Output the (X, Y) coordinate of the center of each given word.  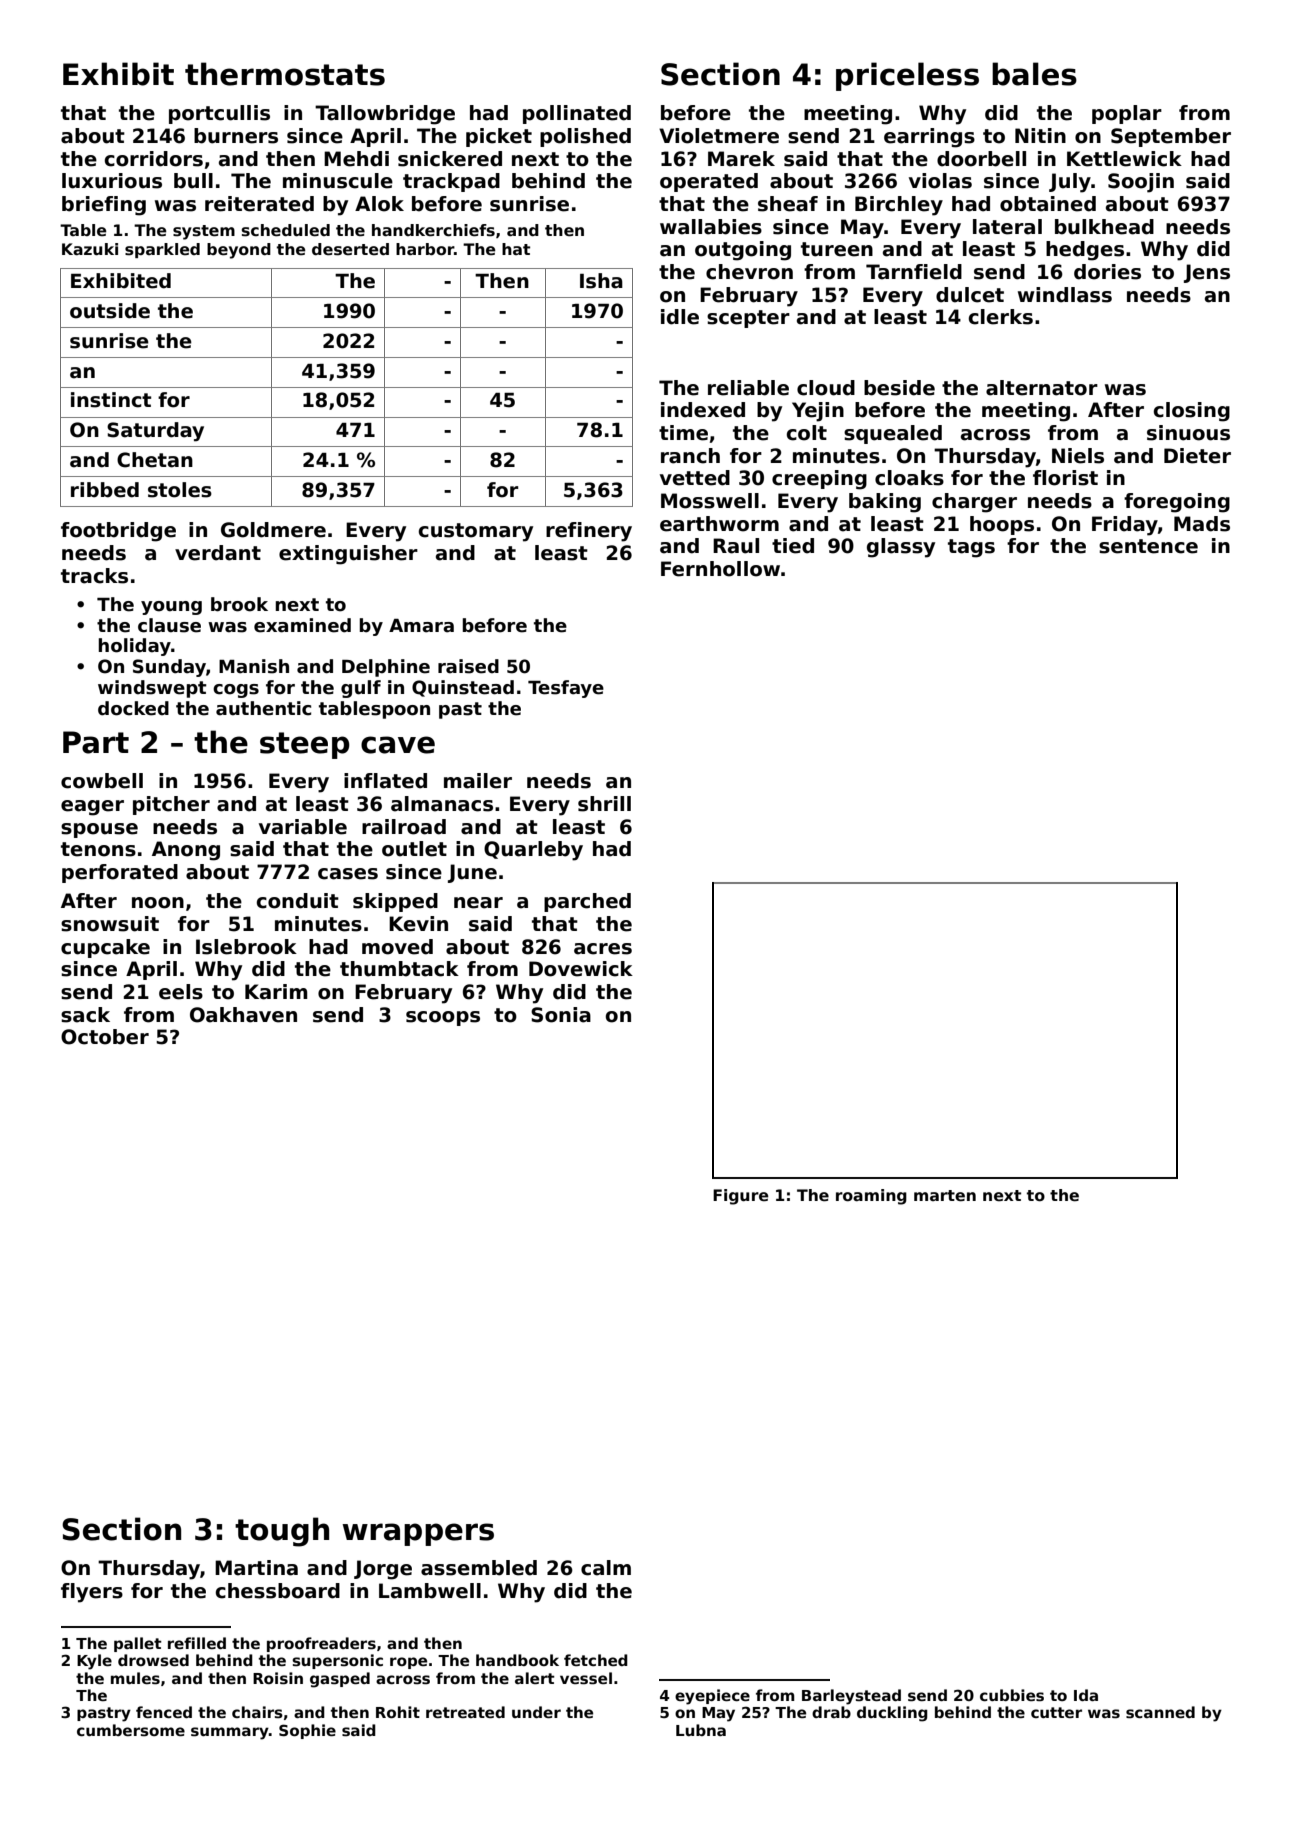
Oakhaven (243, 1015)
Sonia (561, 1015)
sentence (1148, 546)
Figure (741, 1197)
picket (499, 137)
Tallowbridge (385, 115)
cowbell (102, 781)
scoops (443, 1018)
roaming (871, 1197)
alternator (1042, 388)
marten (945, 1196)
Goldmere (273, 530)
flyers (92, 1593)
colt (807, 433)
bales (1034, 74)
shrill (604, 804)
